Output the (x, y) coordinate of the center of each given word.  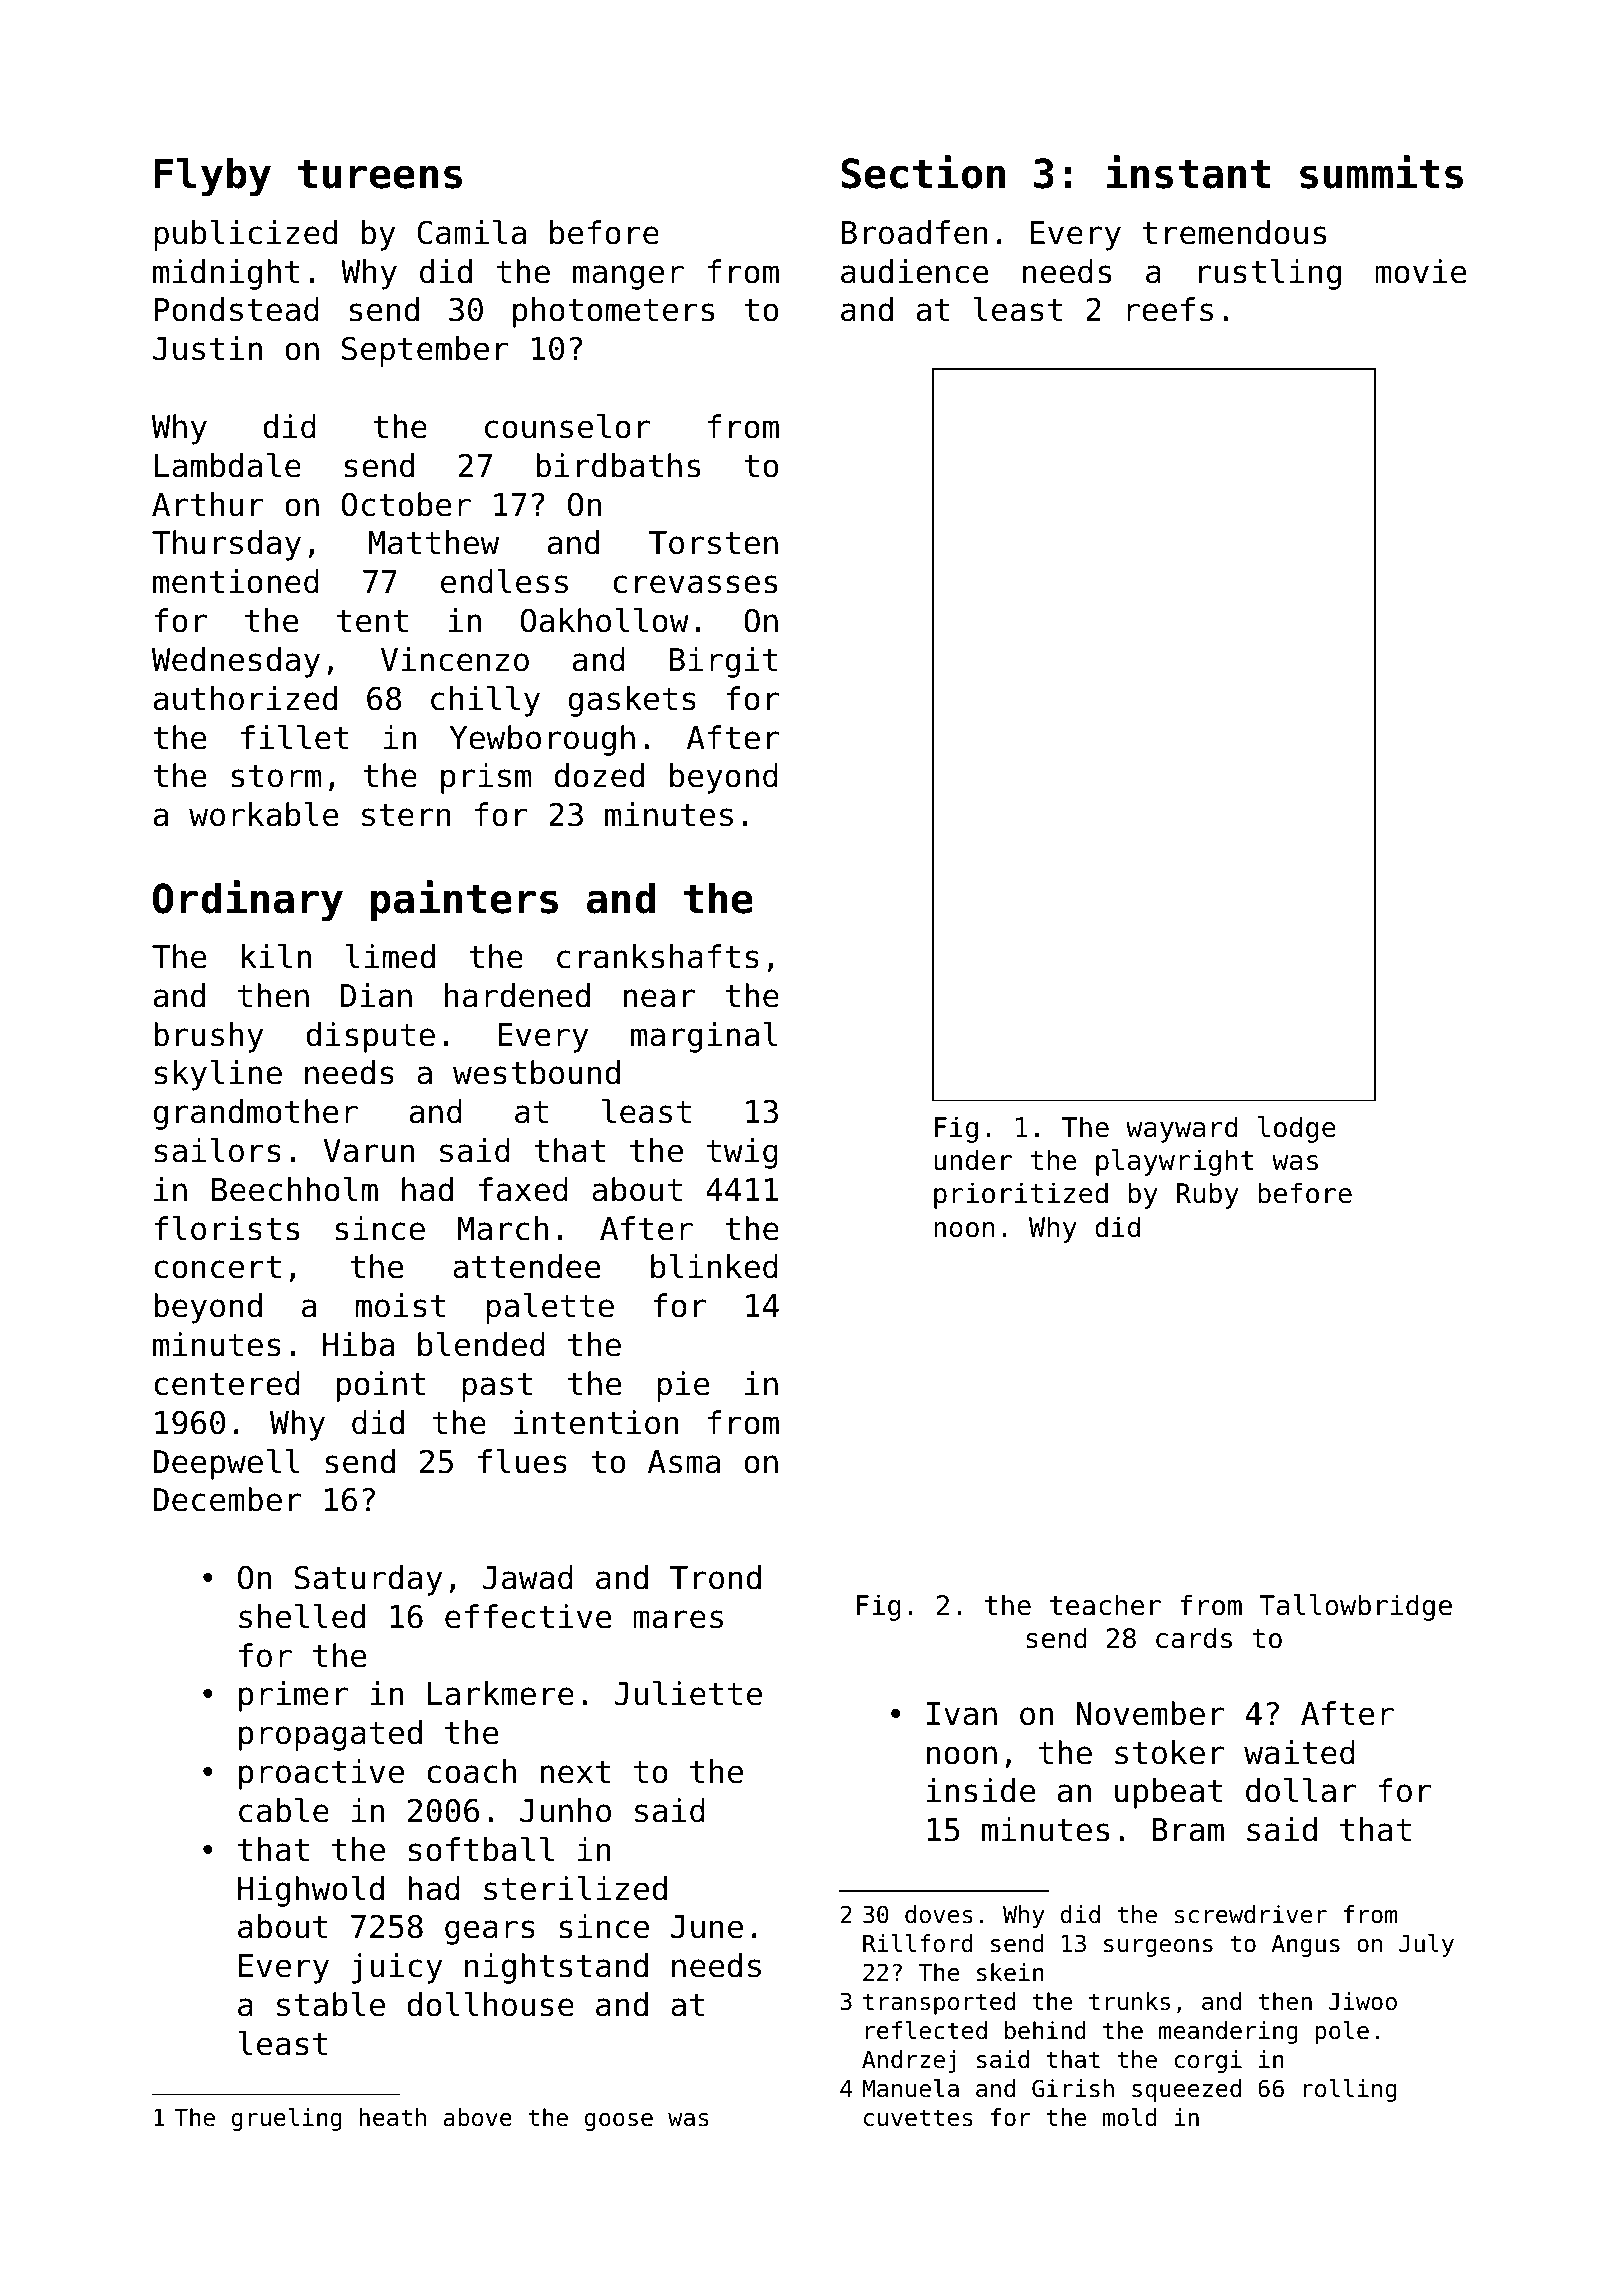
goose (619, 2122)
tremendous (1234, 232)
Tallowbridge (1355, 1607)
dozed (599, 775)
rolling (1349, 2090)
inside (980, 1790)
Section (923, 172)
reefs (1170, 309)
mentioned (236, 581)
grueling (286, 2119)
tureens (380, 174)
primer (293, 1696)
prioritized (1021, 1195)
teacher (1105, 1605)
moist (401, 1305)
